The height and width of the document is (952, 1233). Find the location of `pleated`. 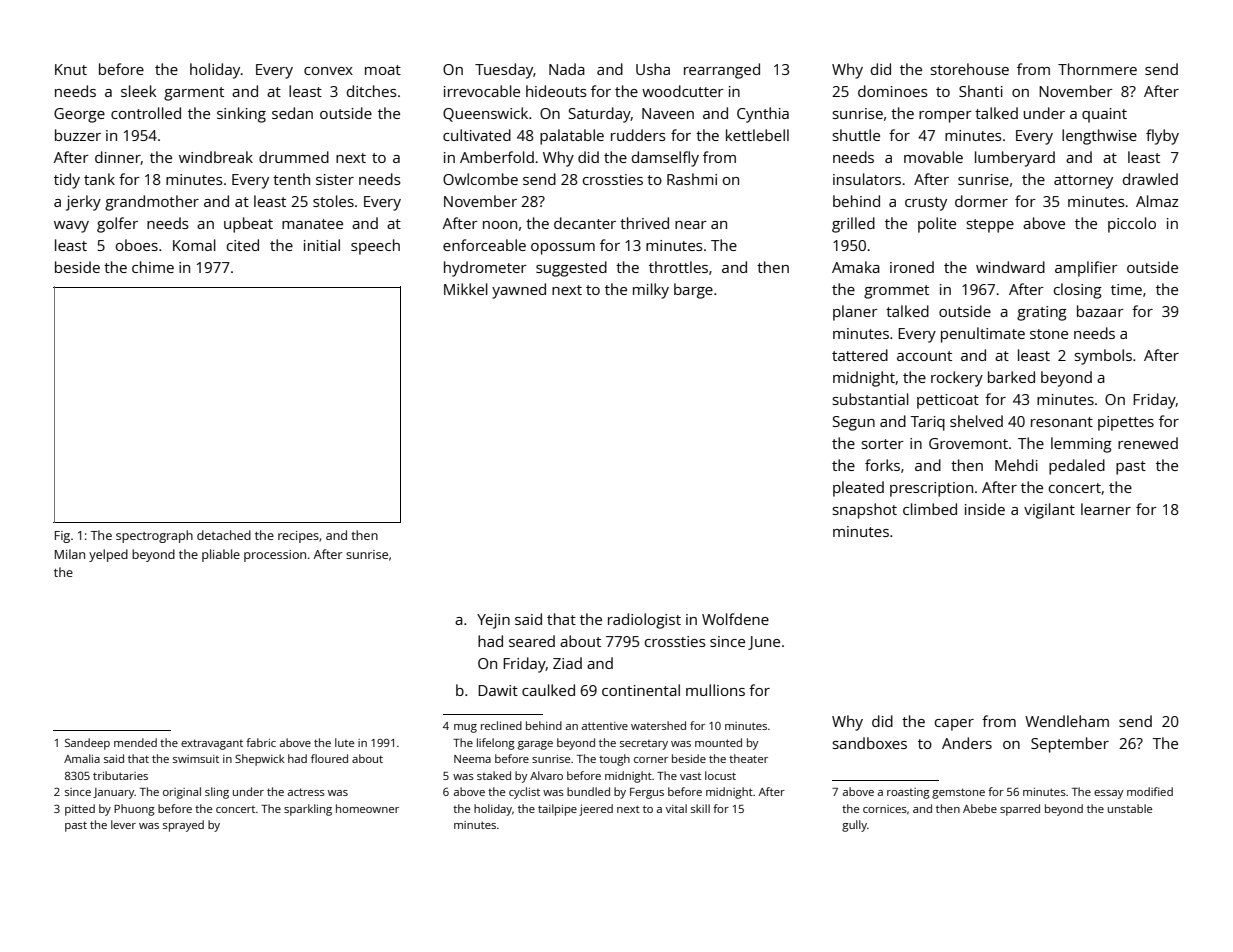

pleated is located at coordinates (858, 489).
